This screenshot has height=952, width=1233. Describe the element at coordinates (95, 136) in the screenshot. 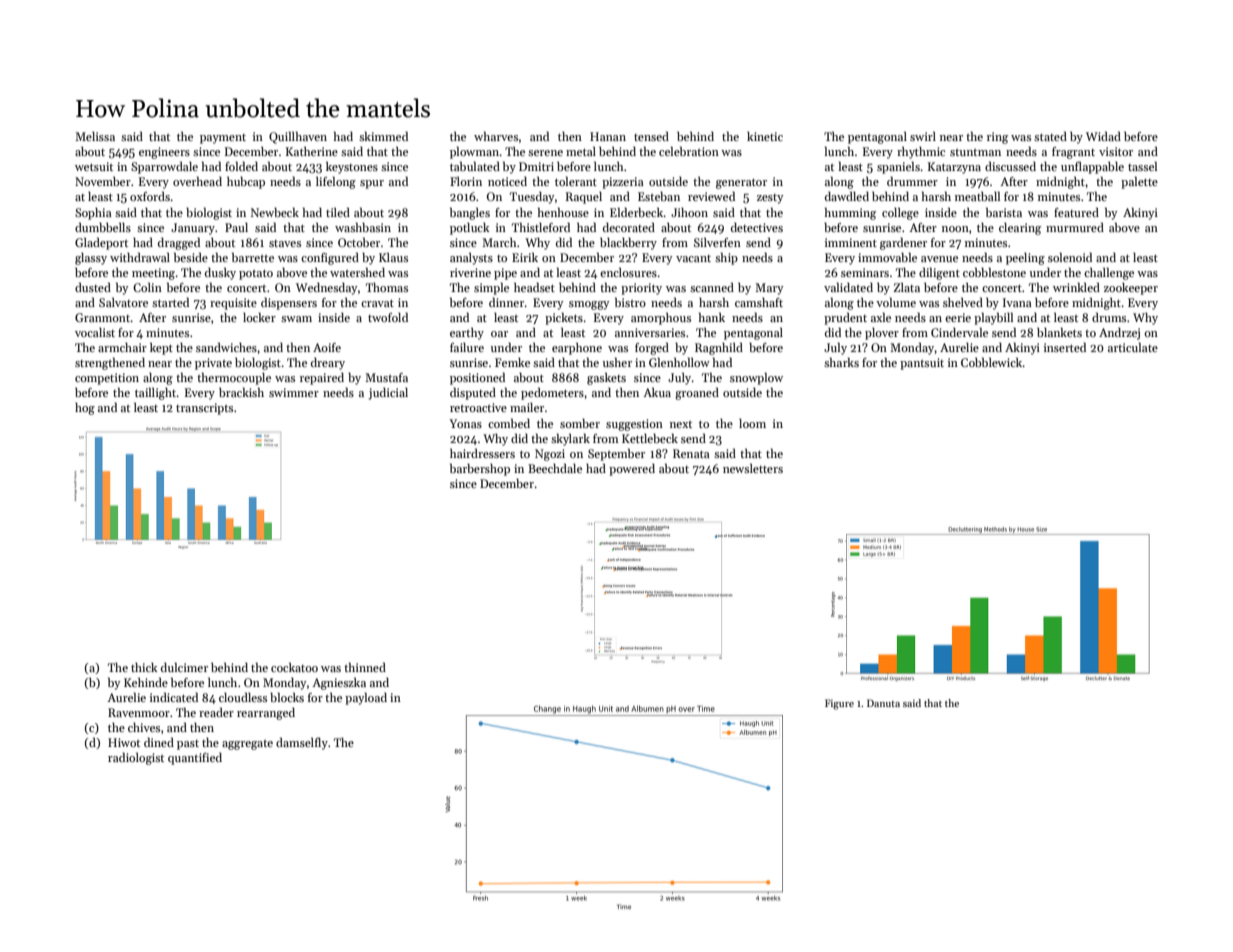

I see `Melissa` at that location.
